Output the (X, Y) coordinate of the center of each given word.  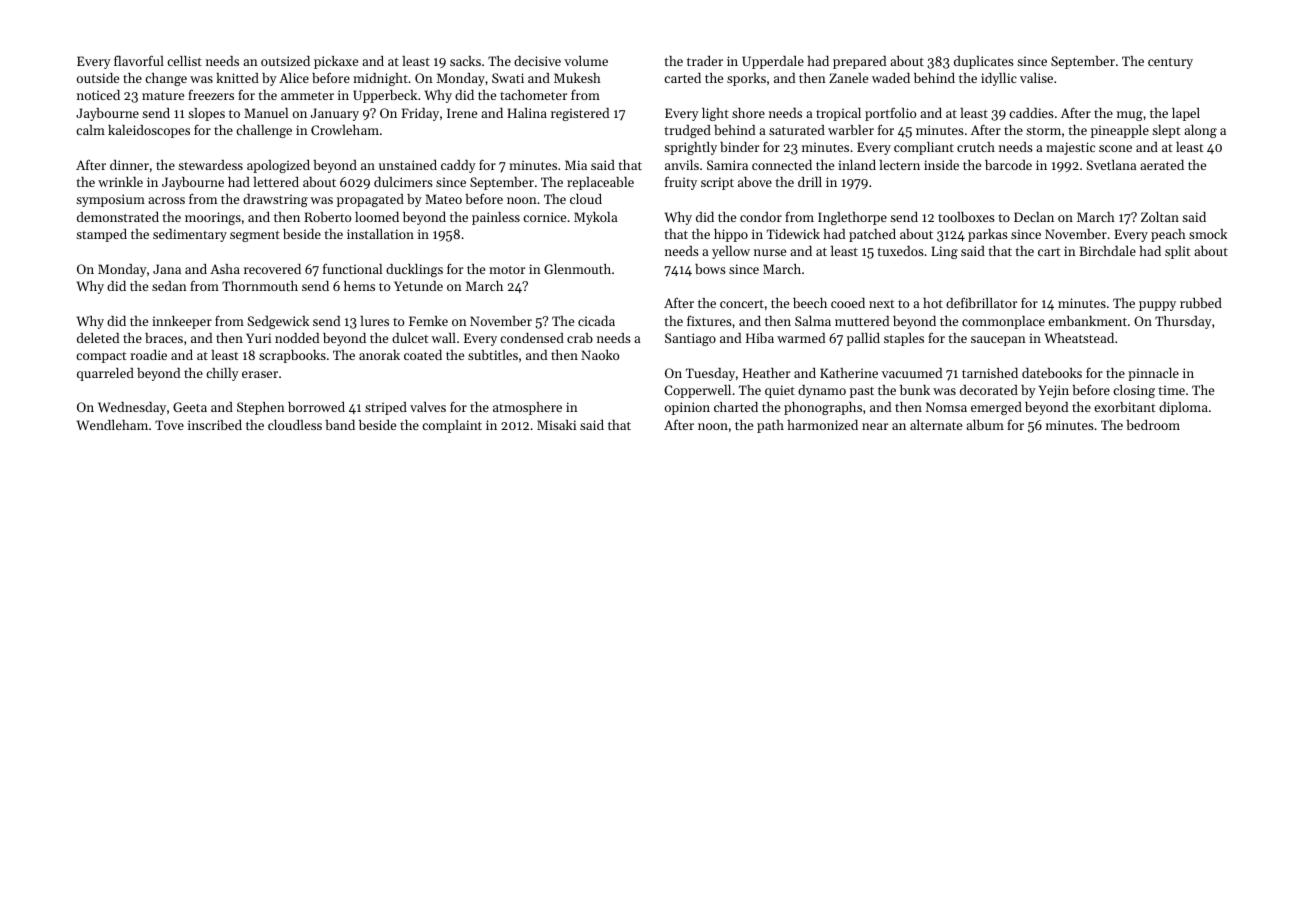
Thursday (1183, 322)
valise (1036, 78)
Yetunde (418, 286)
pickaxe (336, 62)
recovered (272, 269)
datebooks (1052, 373)
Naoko (600, 355)
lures (374, 321)
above (755, 182)
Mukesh (577, 78)
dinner (129, 165)
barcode (1008, 165)
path (770, 426)
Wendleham (112, 425)
